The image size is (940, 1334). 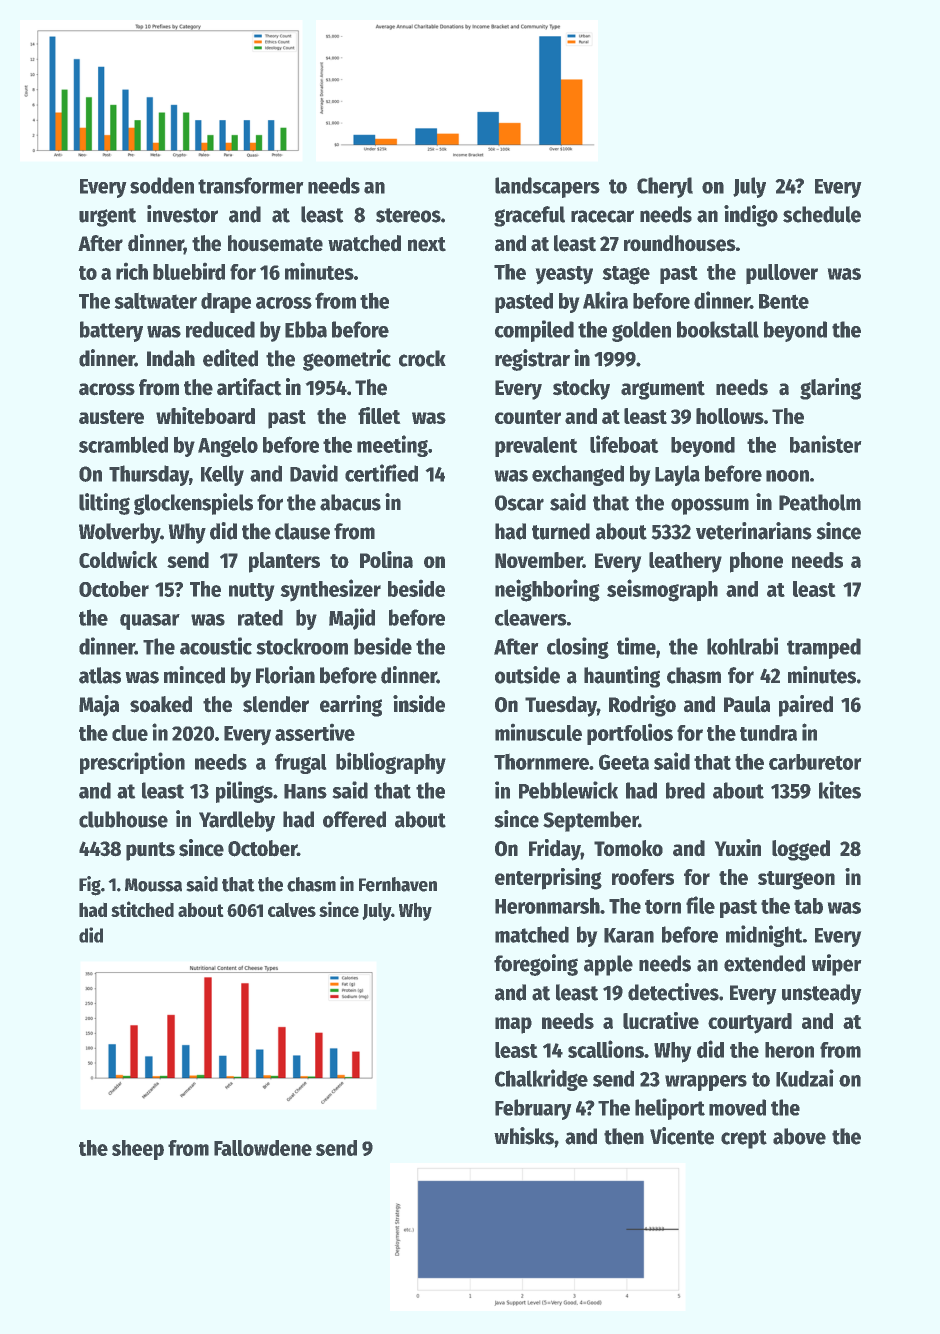 What do you see at coordinates (354, 819) in the screenshot?
I see `offered` at bounding box center [354, 819].
